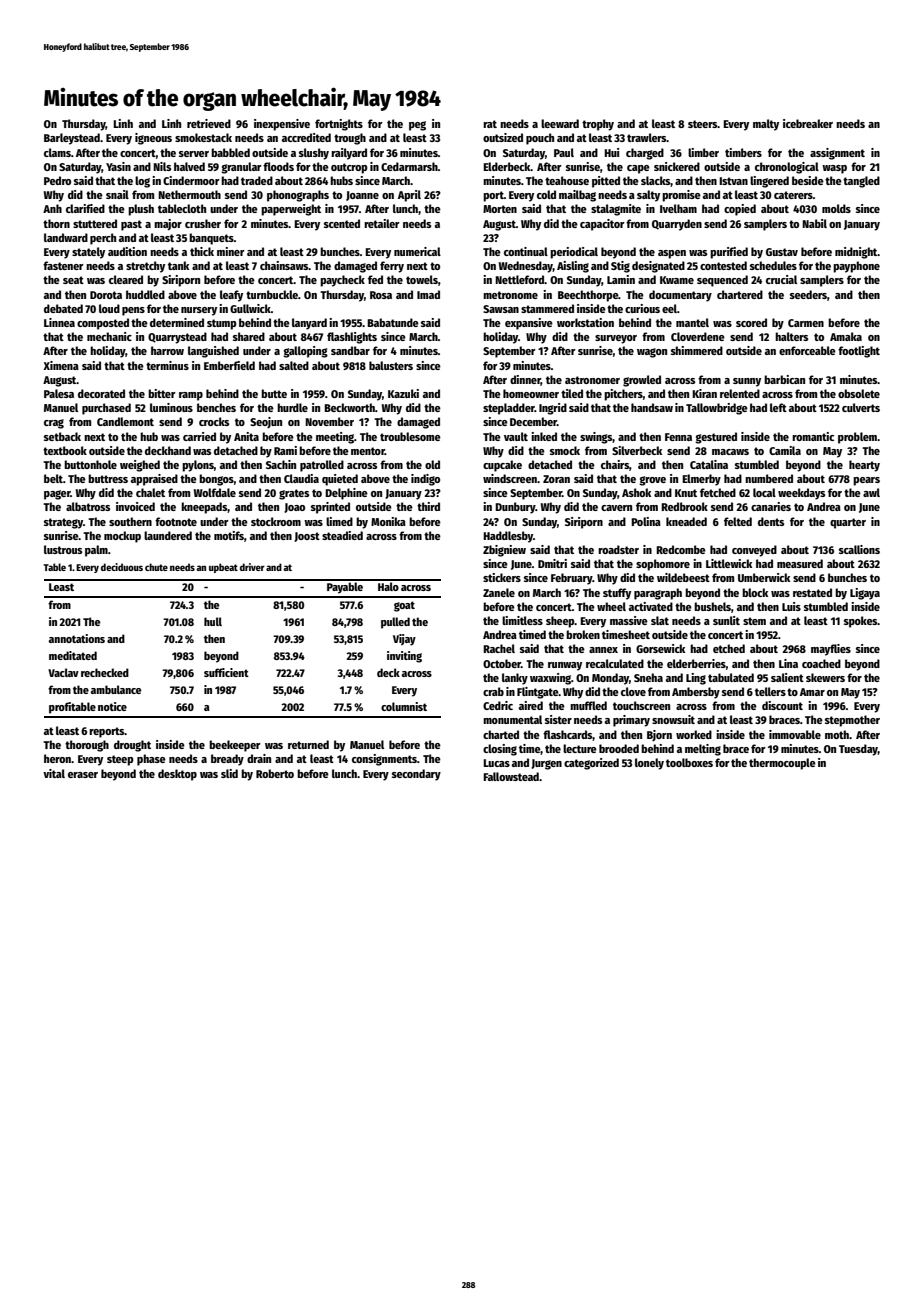  I want to click on stem, so click(754, 621).
